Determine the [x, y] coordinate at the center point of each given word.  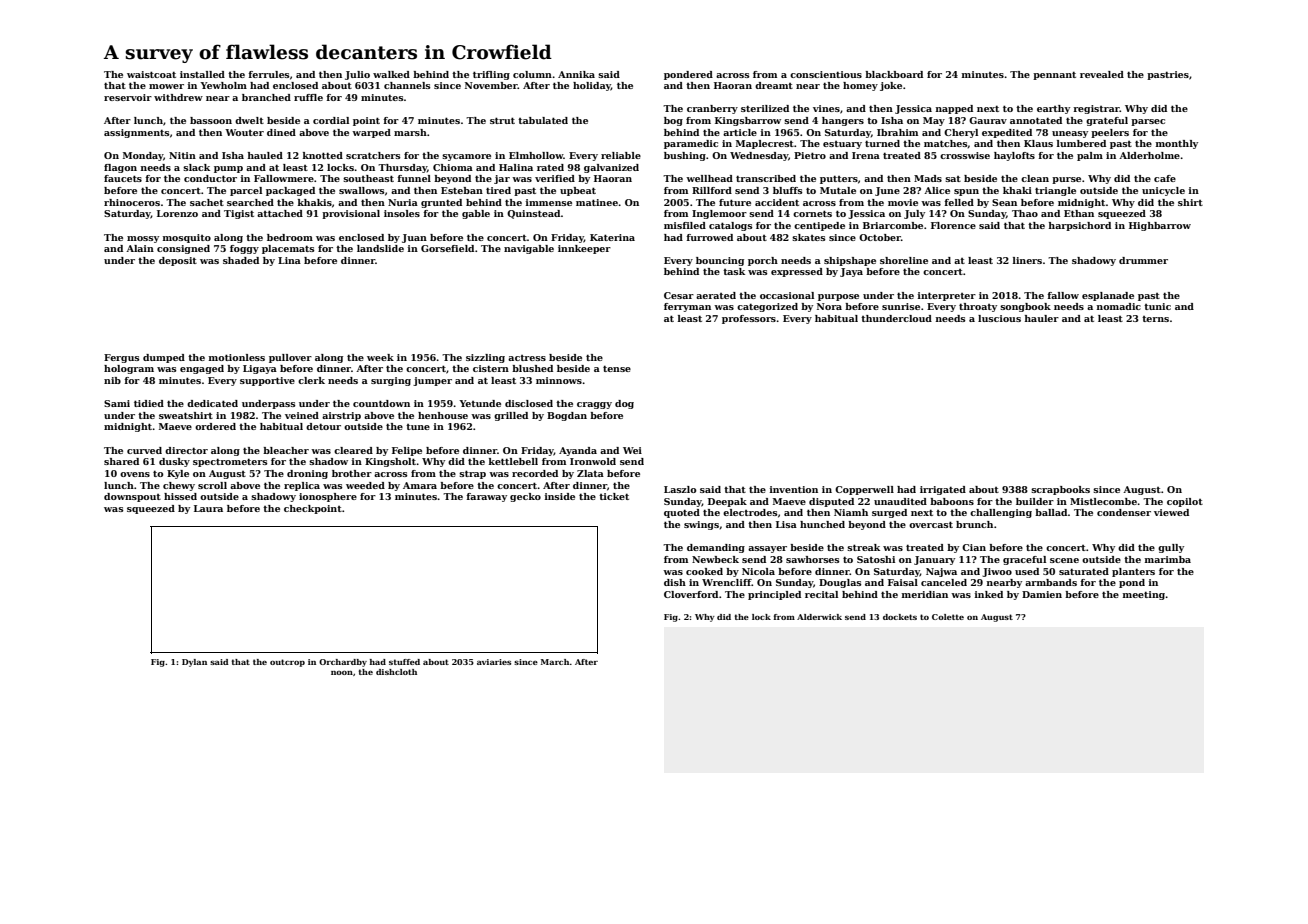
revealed [1102, 74]
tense [617, 368]
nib [112, 380]
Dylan [194, 663]
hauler [1042, 318]
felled [959, 202]
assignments [137, 133]
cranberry [712, 109]
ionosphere [328, 497]
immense [549, 202]
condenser [1124, 512]
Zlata [590, 473]
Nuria [403, 202]
